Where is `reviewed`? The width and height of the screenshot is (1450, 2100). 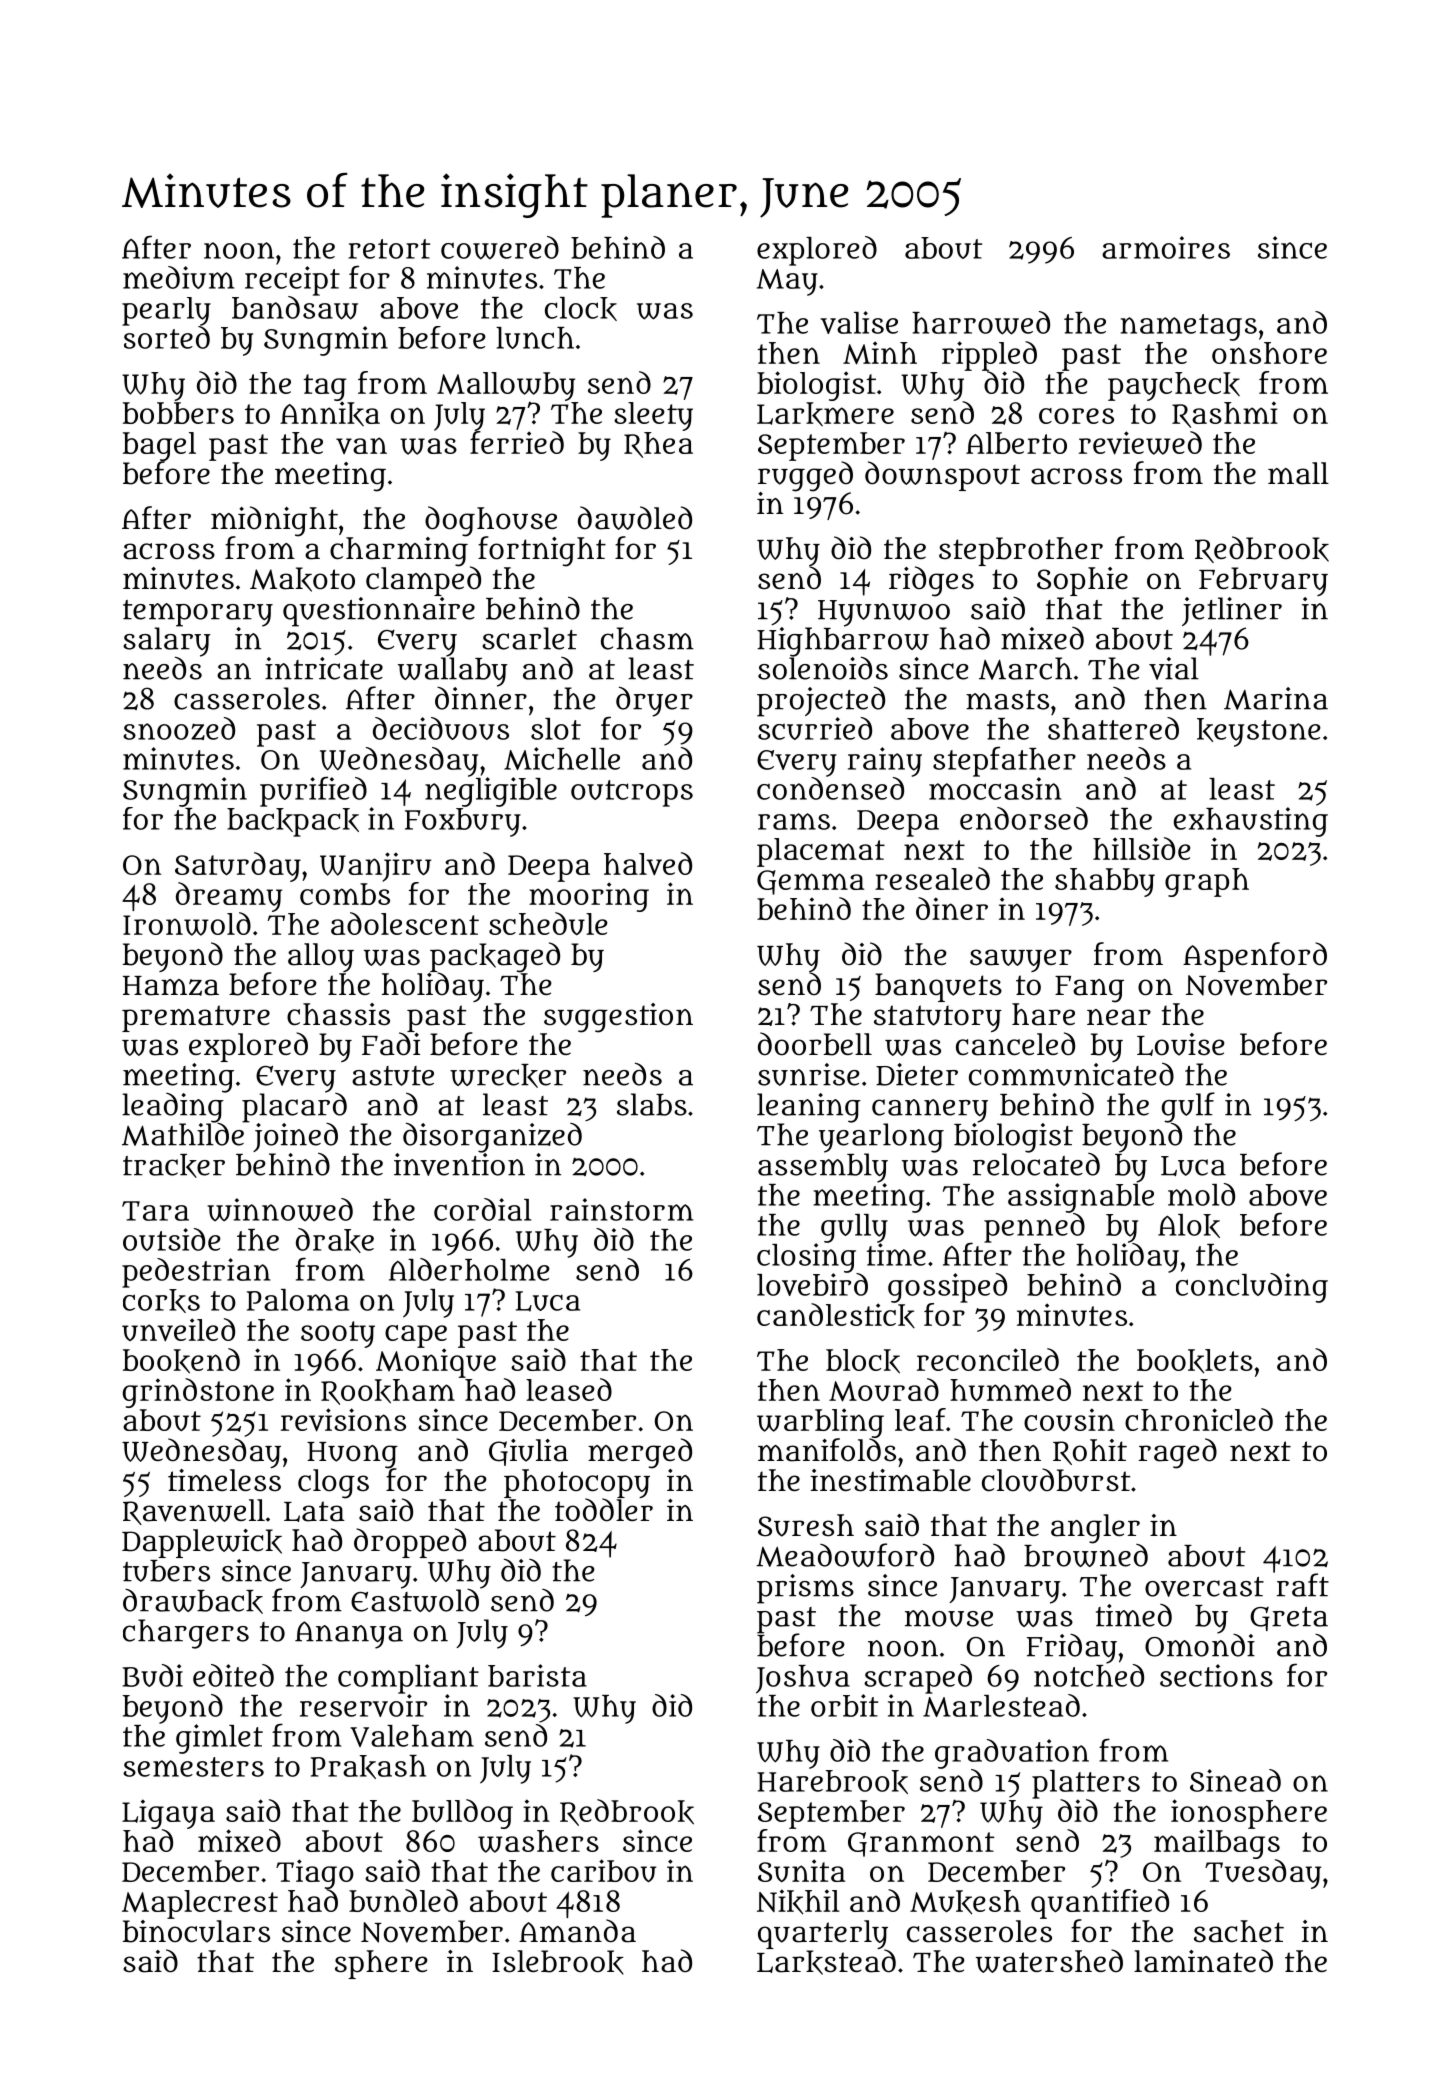 reviewed is located at coordinates (1140, 443).
